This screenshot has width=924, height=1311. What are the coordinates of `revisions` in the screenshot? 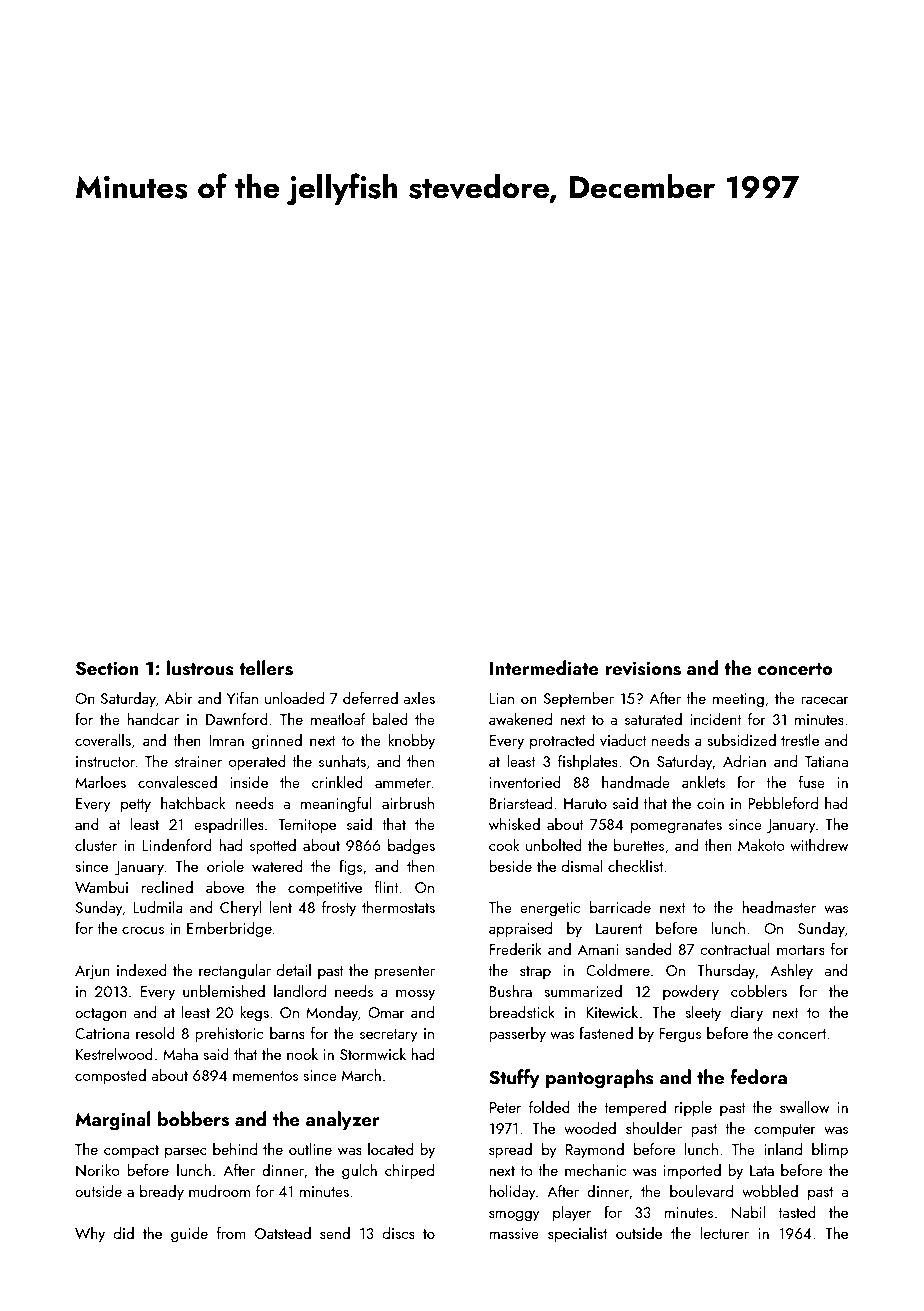 It's located at (643, 668).
